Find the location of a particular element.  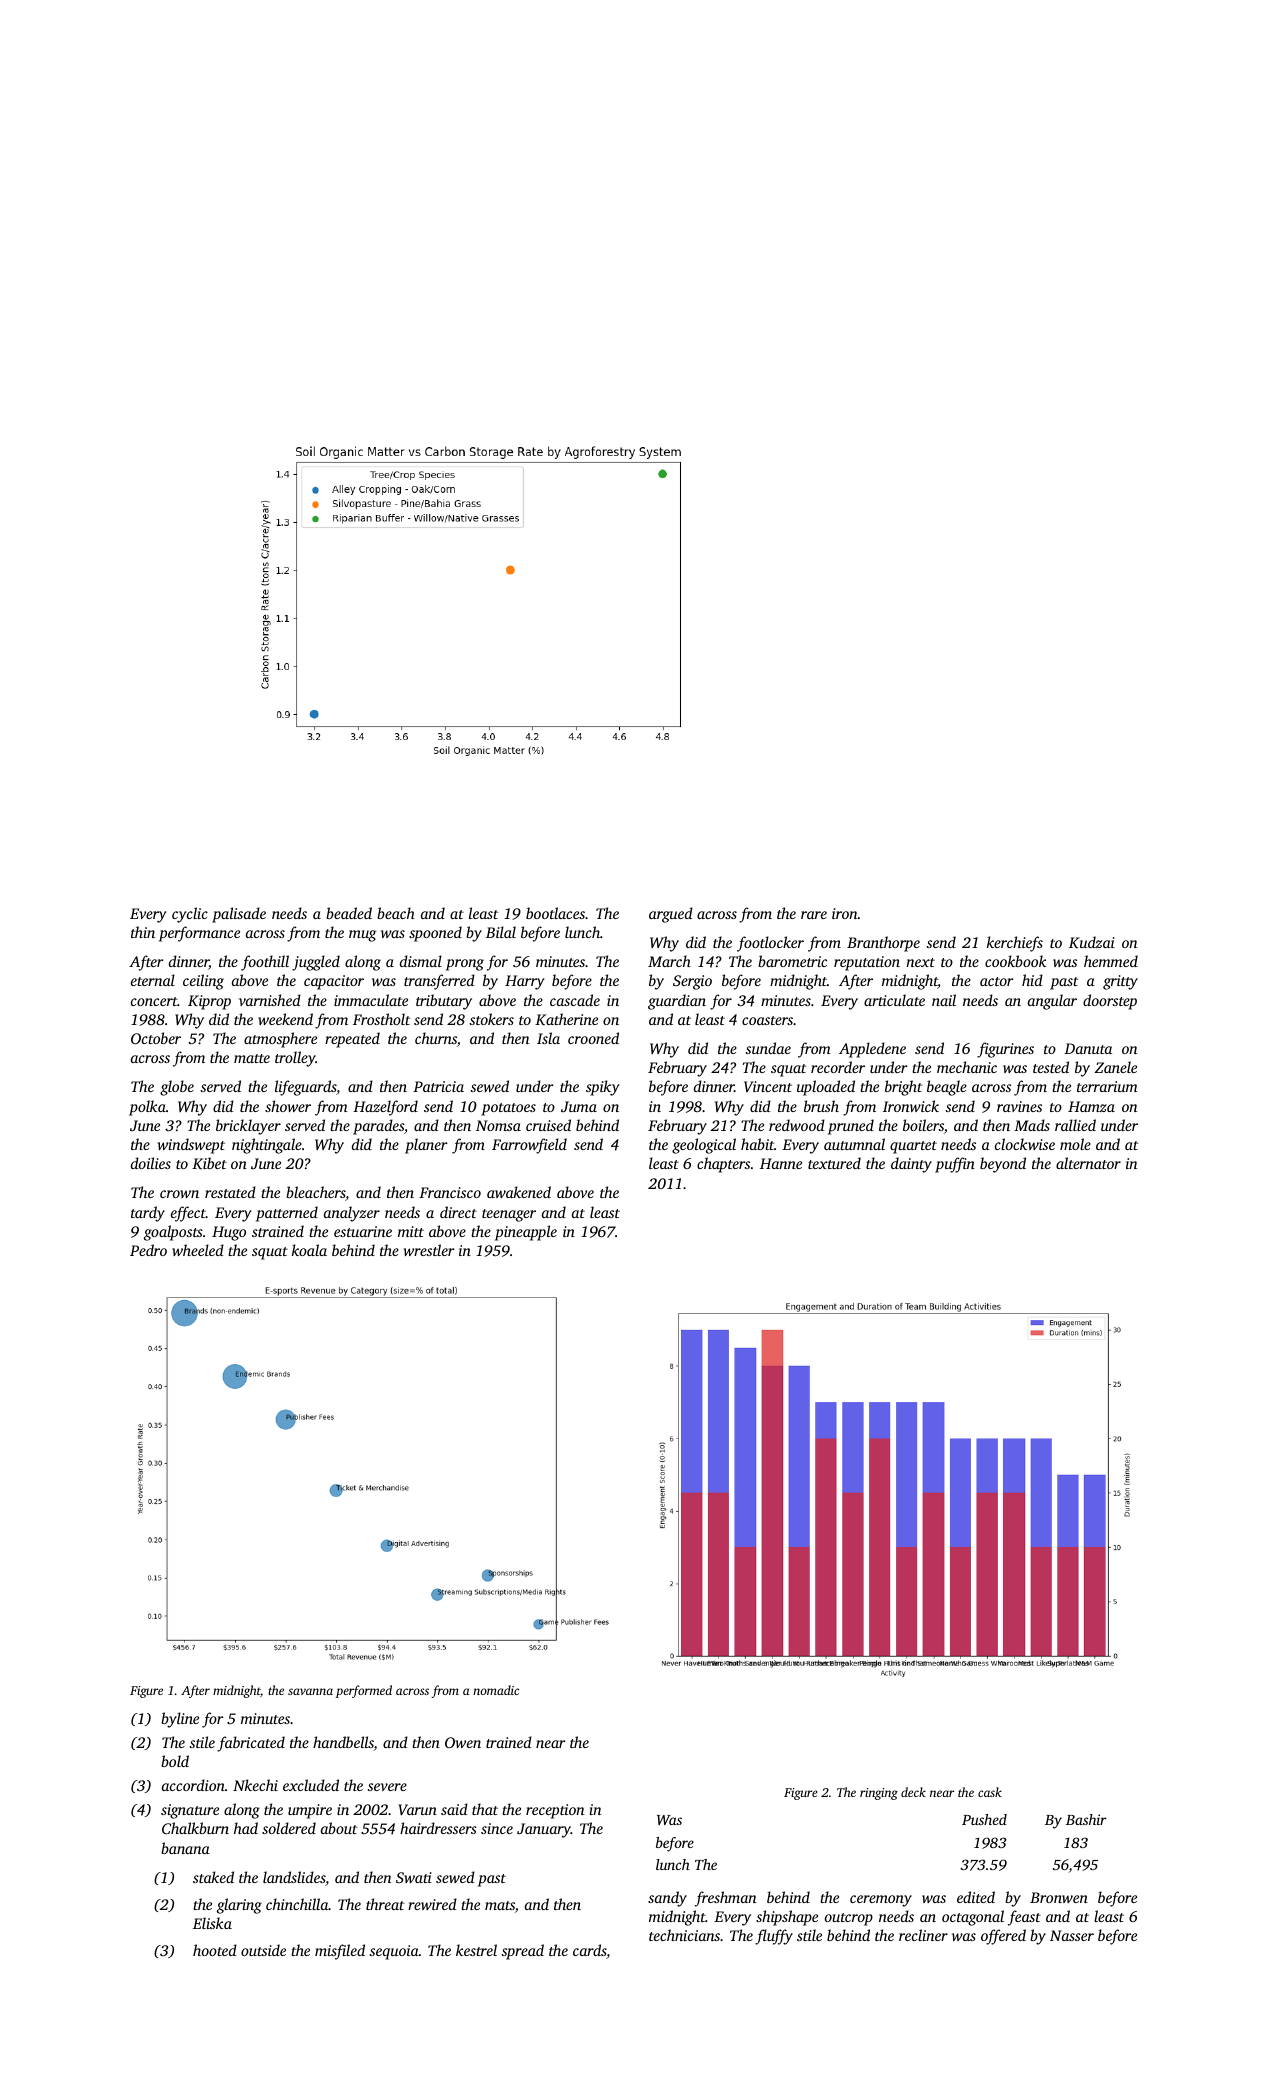

kerchiefs is located at coordinates (1015, 944).
